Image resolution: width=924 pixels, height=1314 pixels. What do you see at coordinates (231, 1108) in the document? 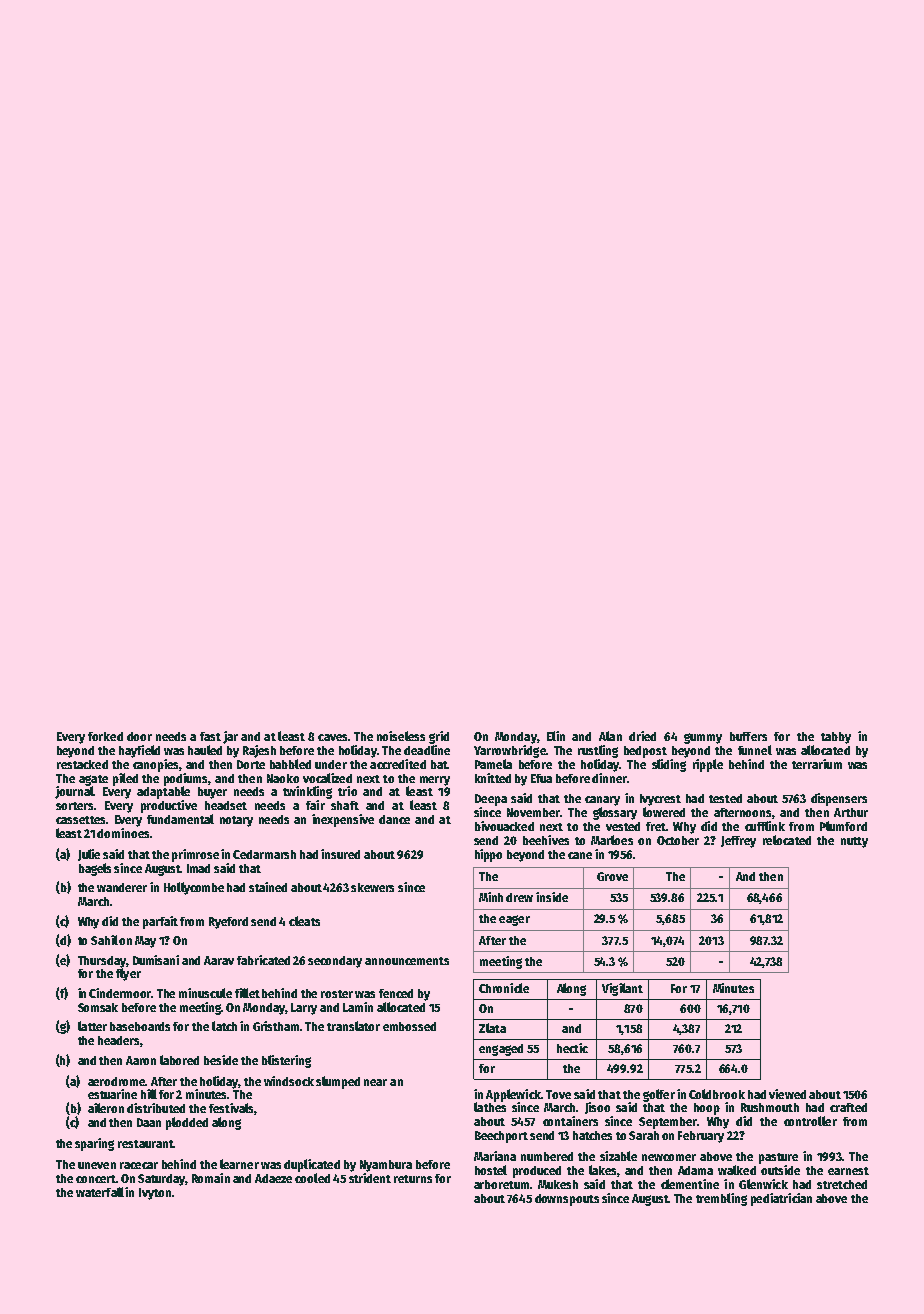
I see `festivals` at bounding box center [231, 1108].
